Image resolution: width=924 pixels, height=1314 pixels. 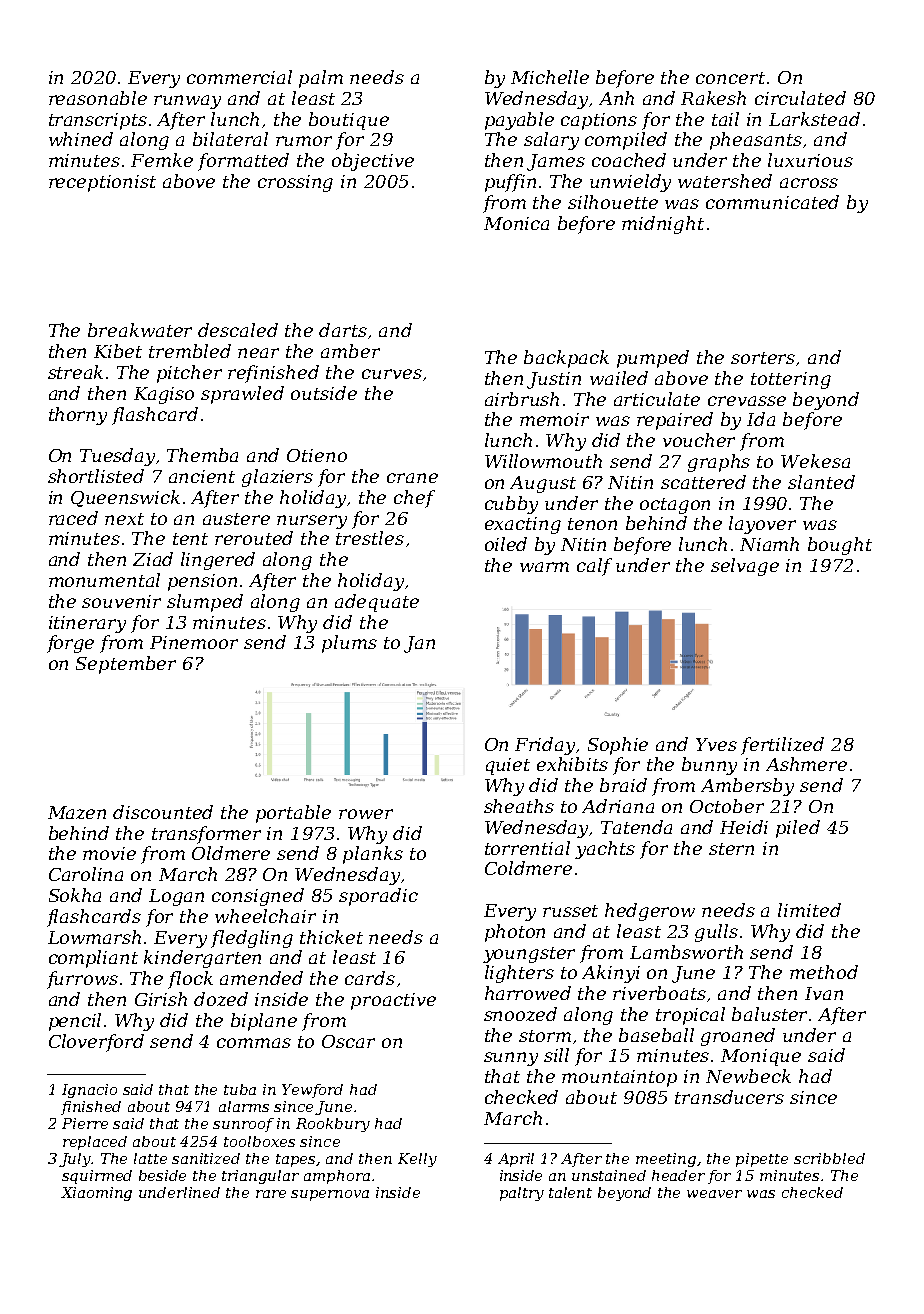 I want to click on dozed, so click(x=221, y=999).
